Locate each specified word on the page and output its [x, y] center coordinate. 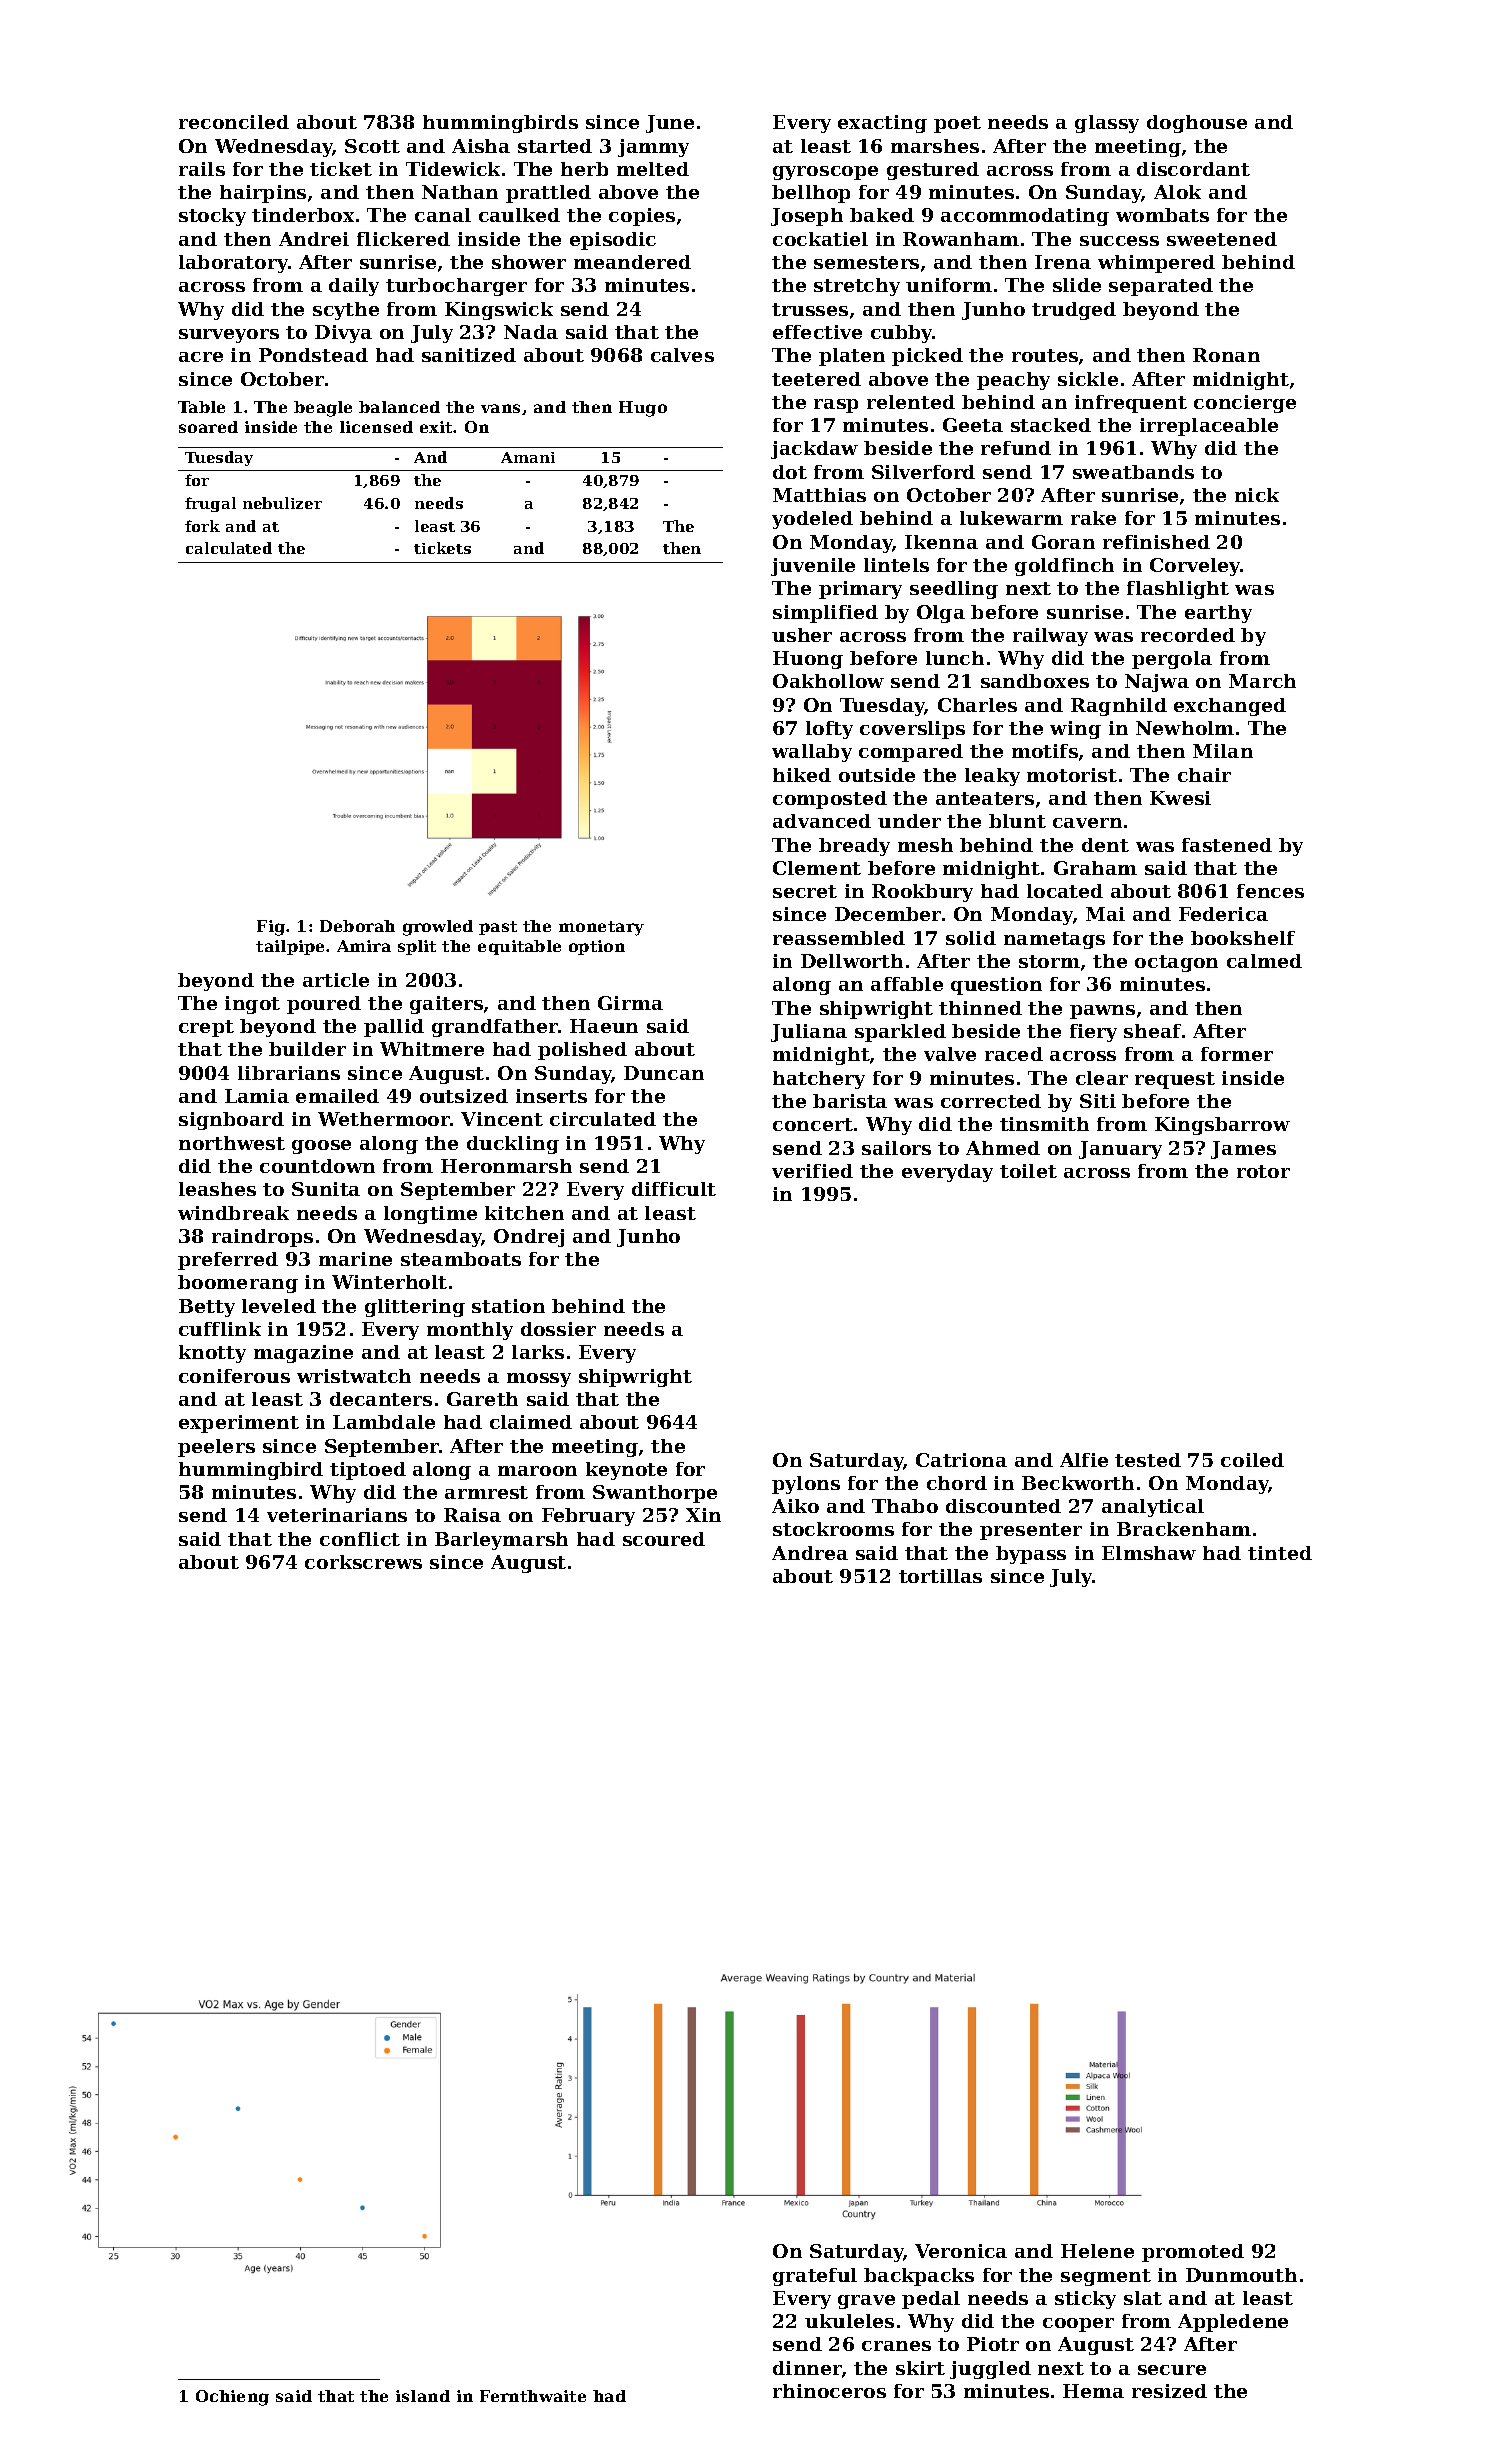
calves [682, 355]
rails [202, 169]
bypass [1031, 1555]
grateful [815, 2277]
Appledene [1233, 2323]
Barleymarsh [501, 1541]
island [423, 2396]
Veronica [961, 2251]
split [417, 947]
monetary [601, 928]
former [1237, 1054]
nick [1257, 495]
